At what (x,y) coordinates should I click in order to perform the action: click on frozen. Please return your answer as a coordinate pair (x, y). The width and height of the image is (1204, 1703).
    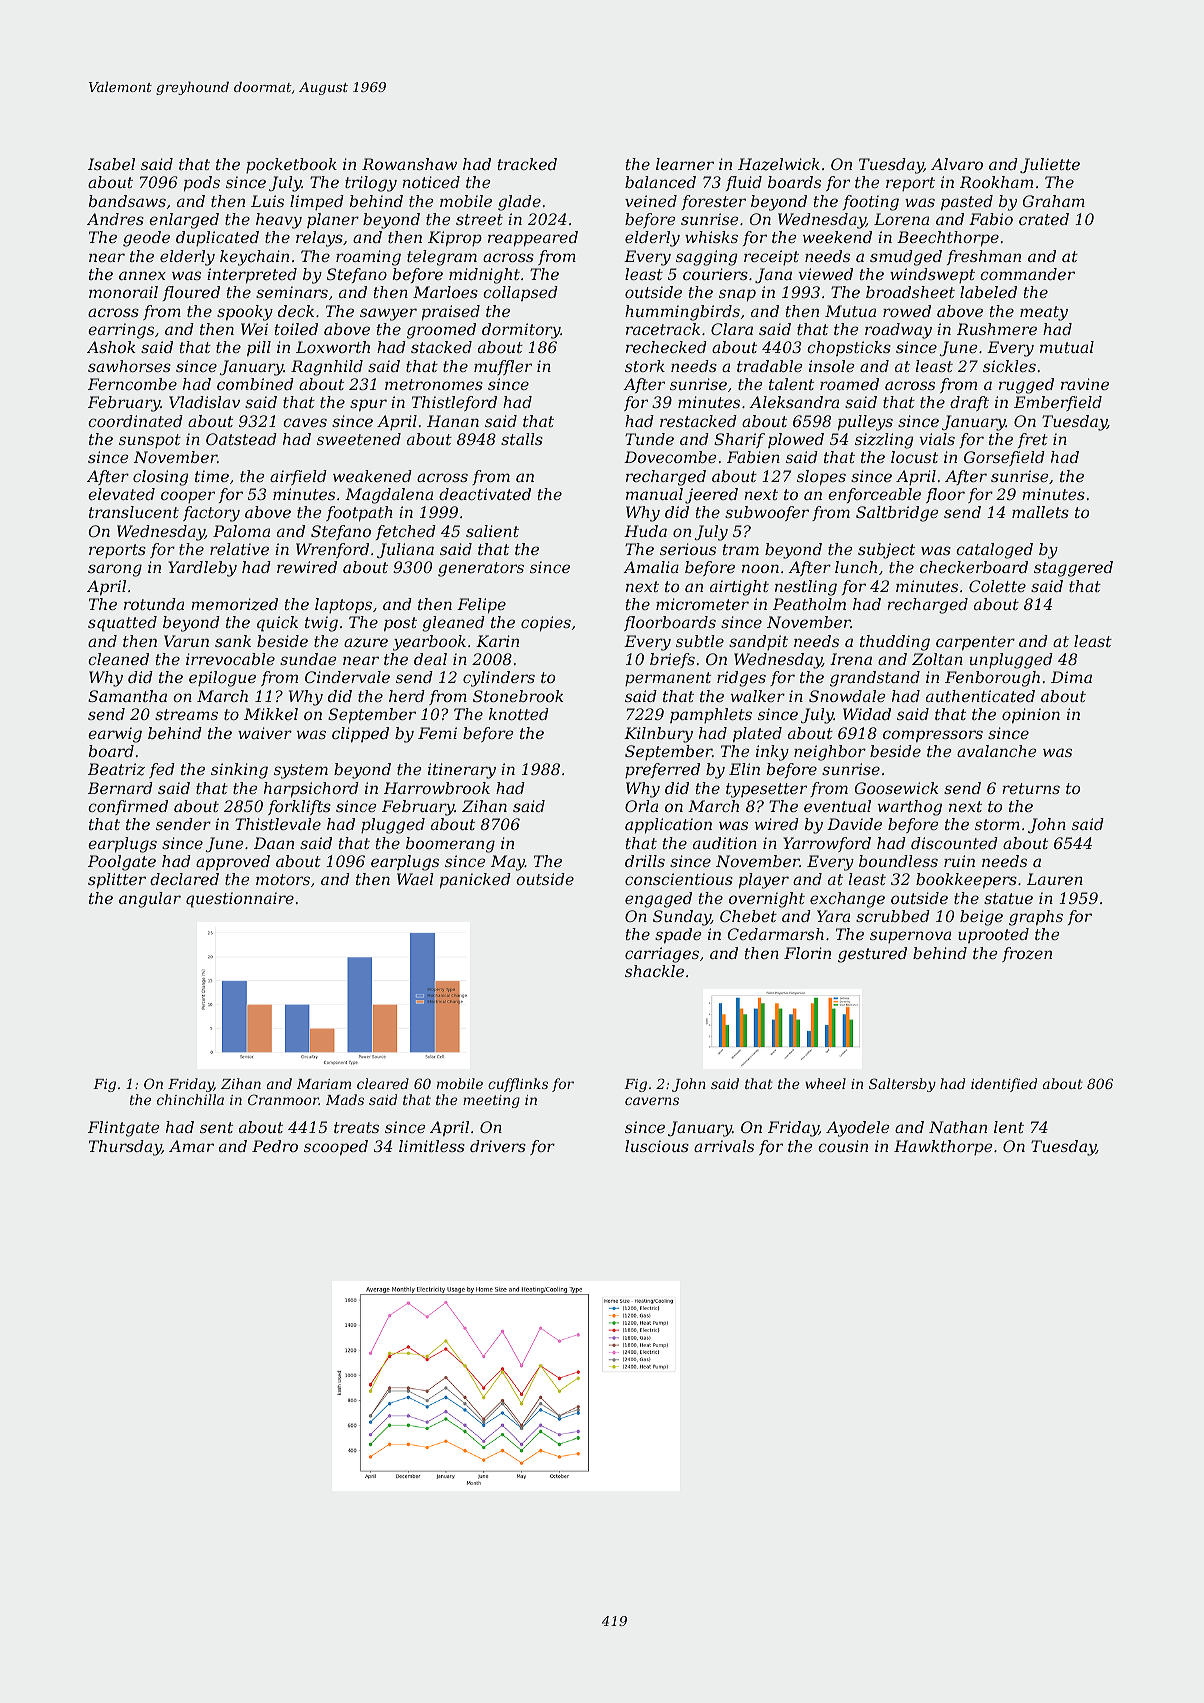
    Looking at the image, I should click on (1027, 954).
